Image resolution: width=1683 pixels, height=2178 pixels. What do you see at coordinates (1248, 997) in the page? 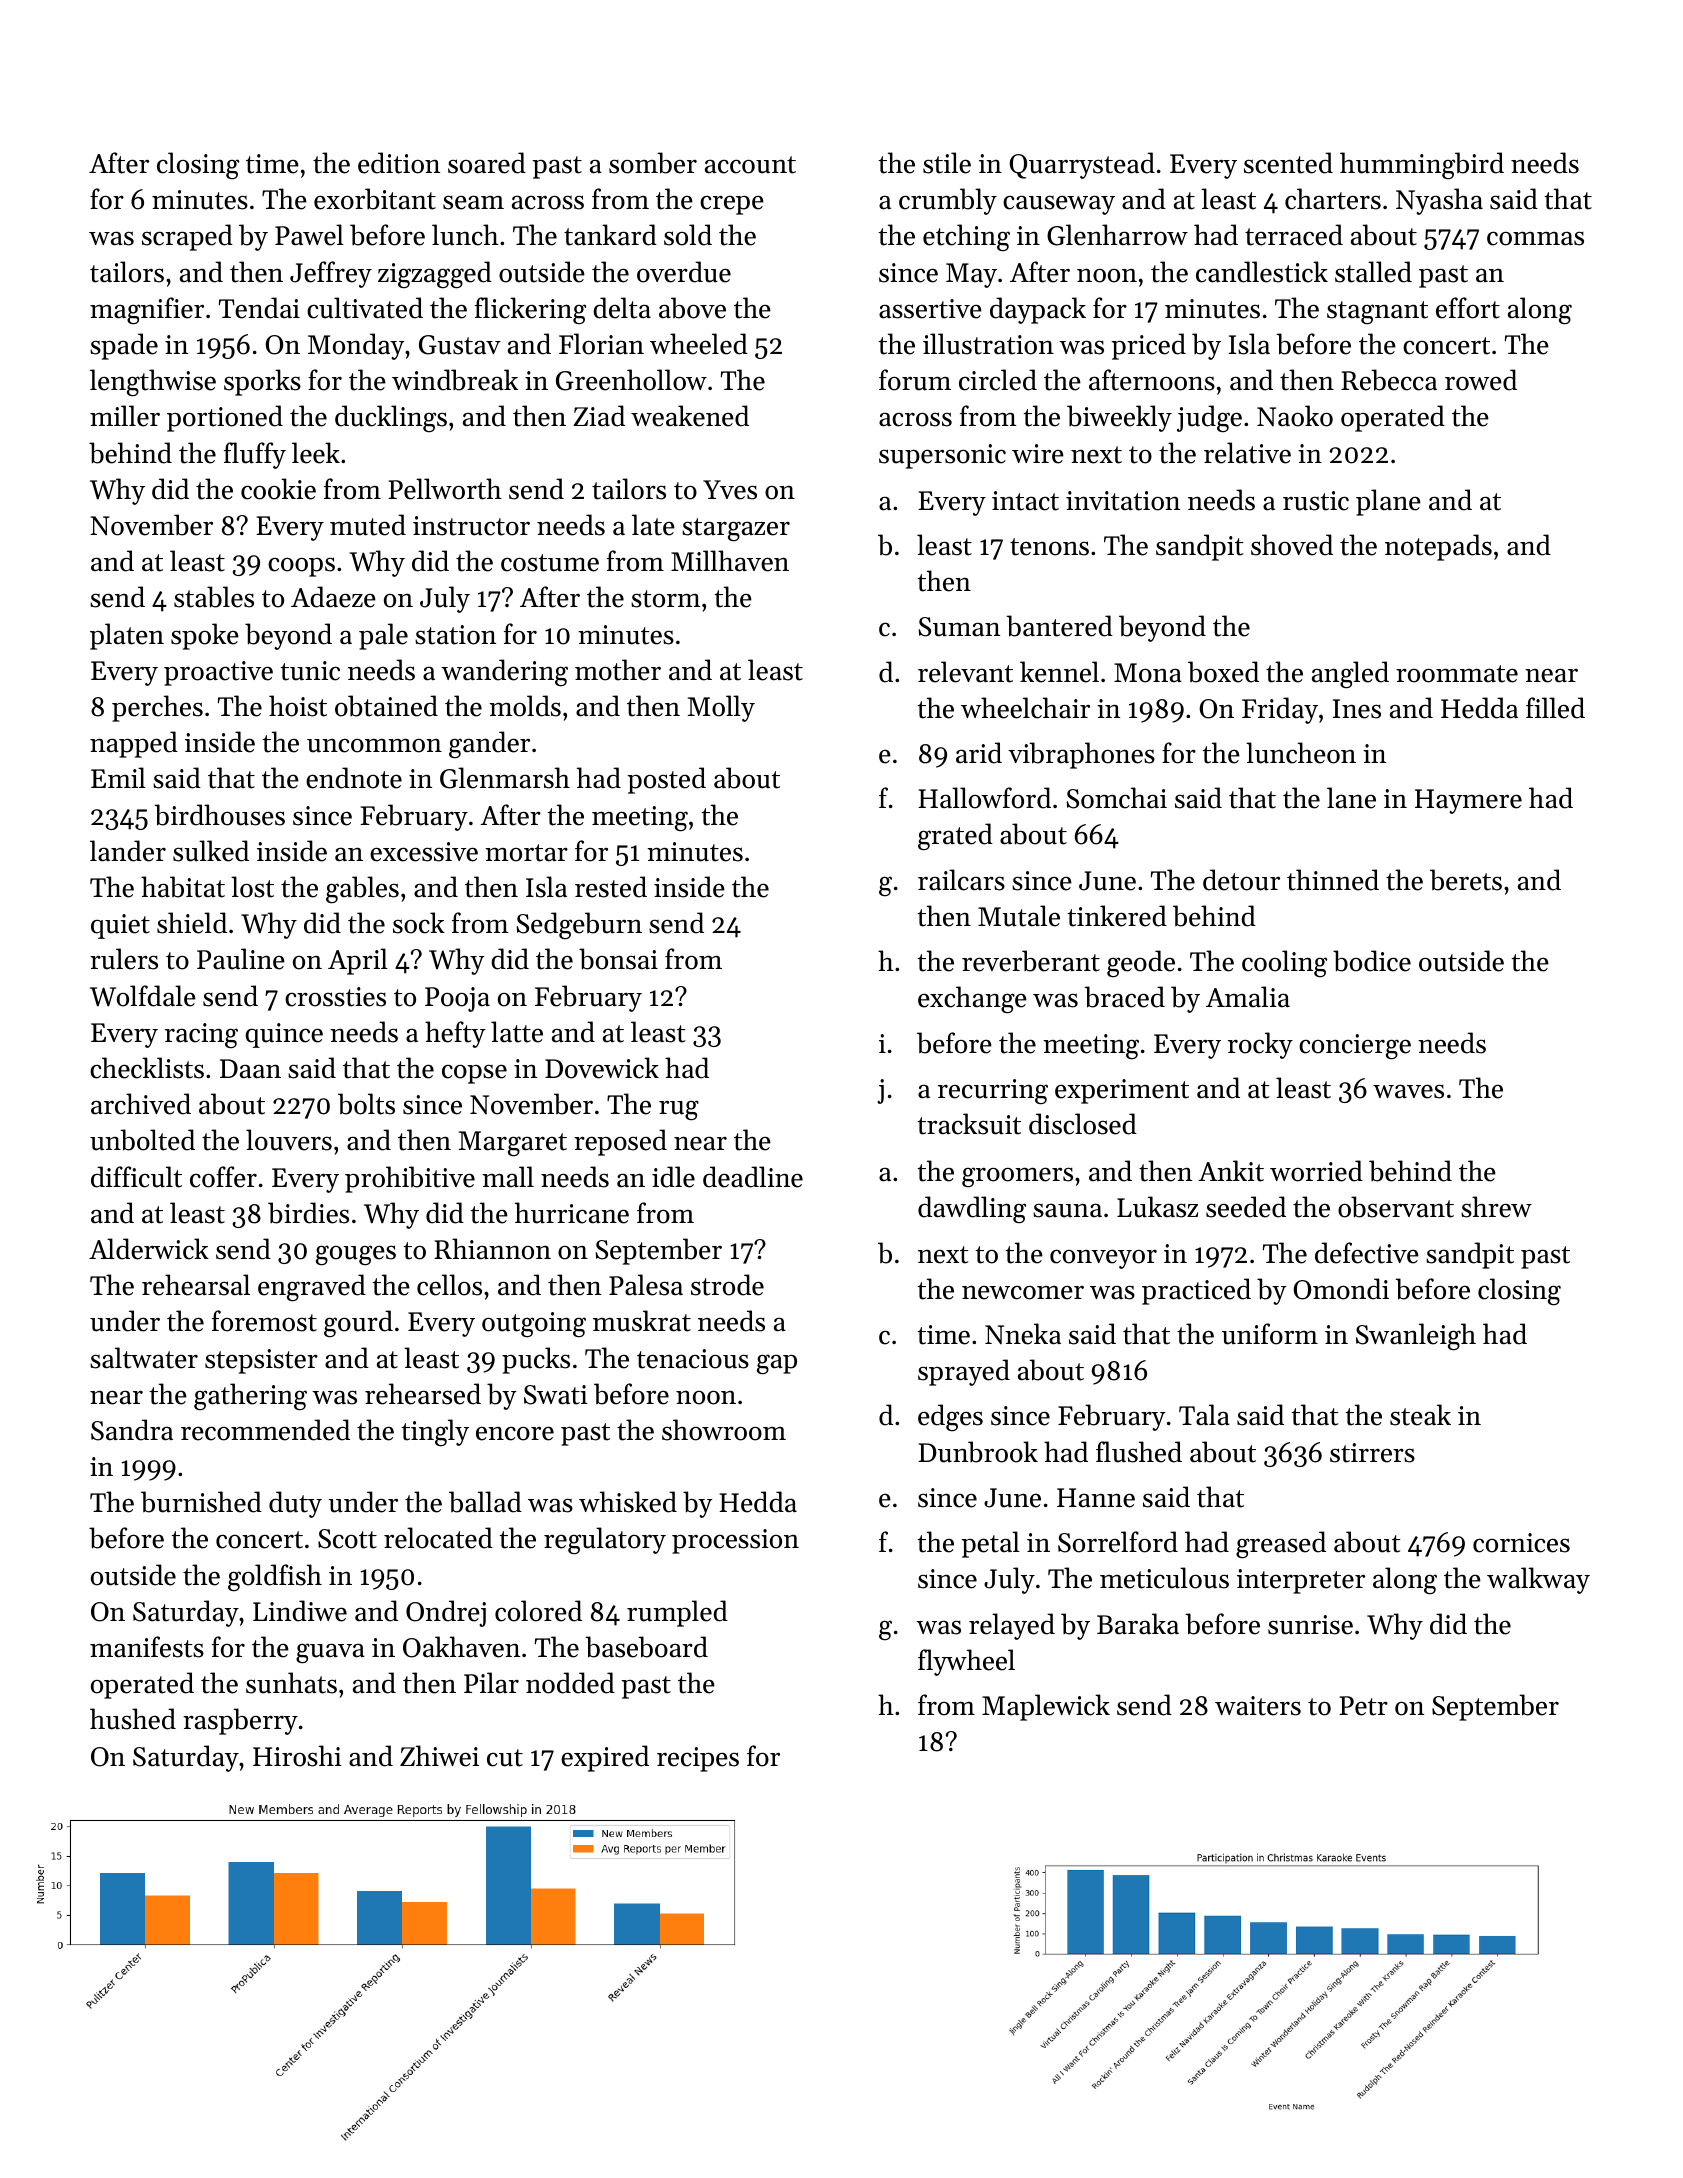
I see `Amalia` at bounding box center [1248, 997].
